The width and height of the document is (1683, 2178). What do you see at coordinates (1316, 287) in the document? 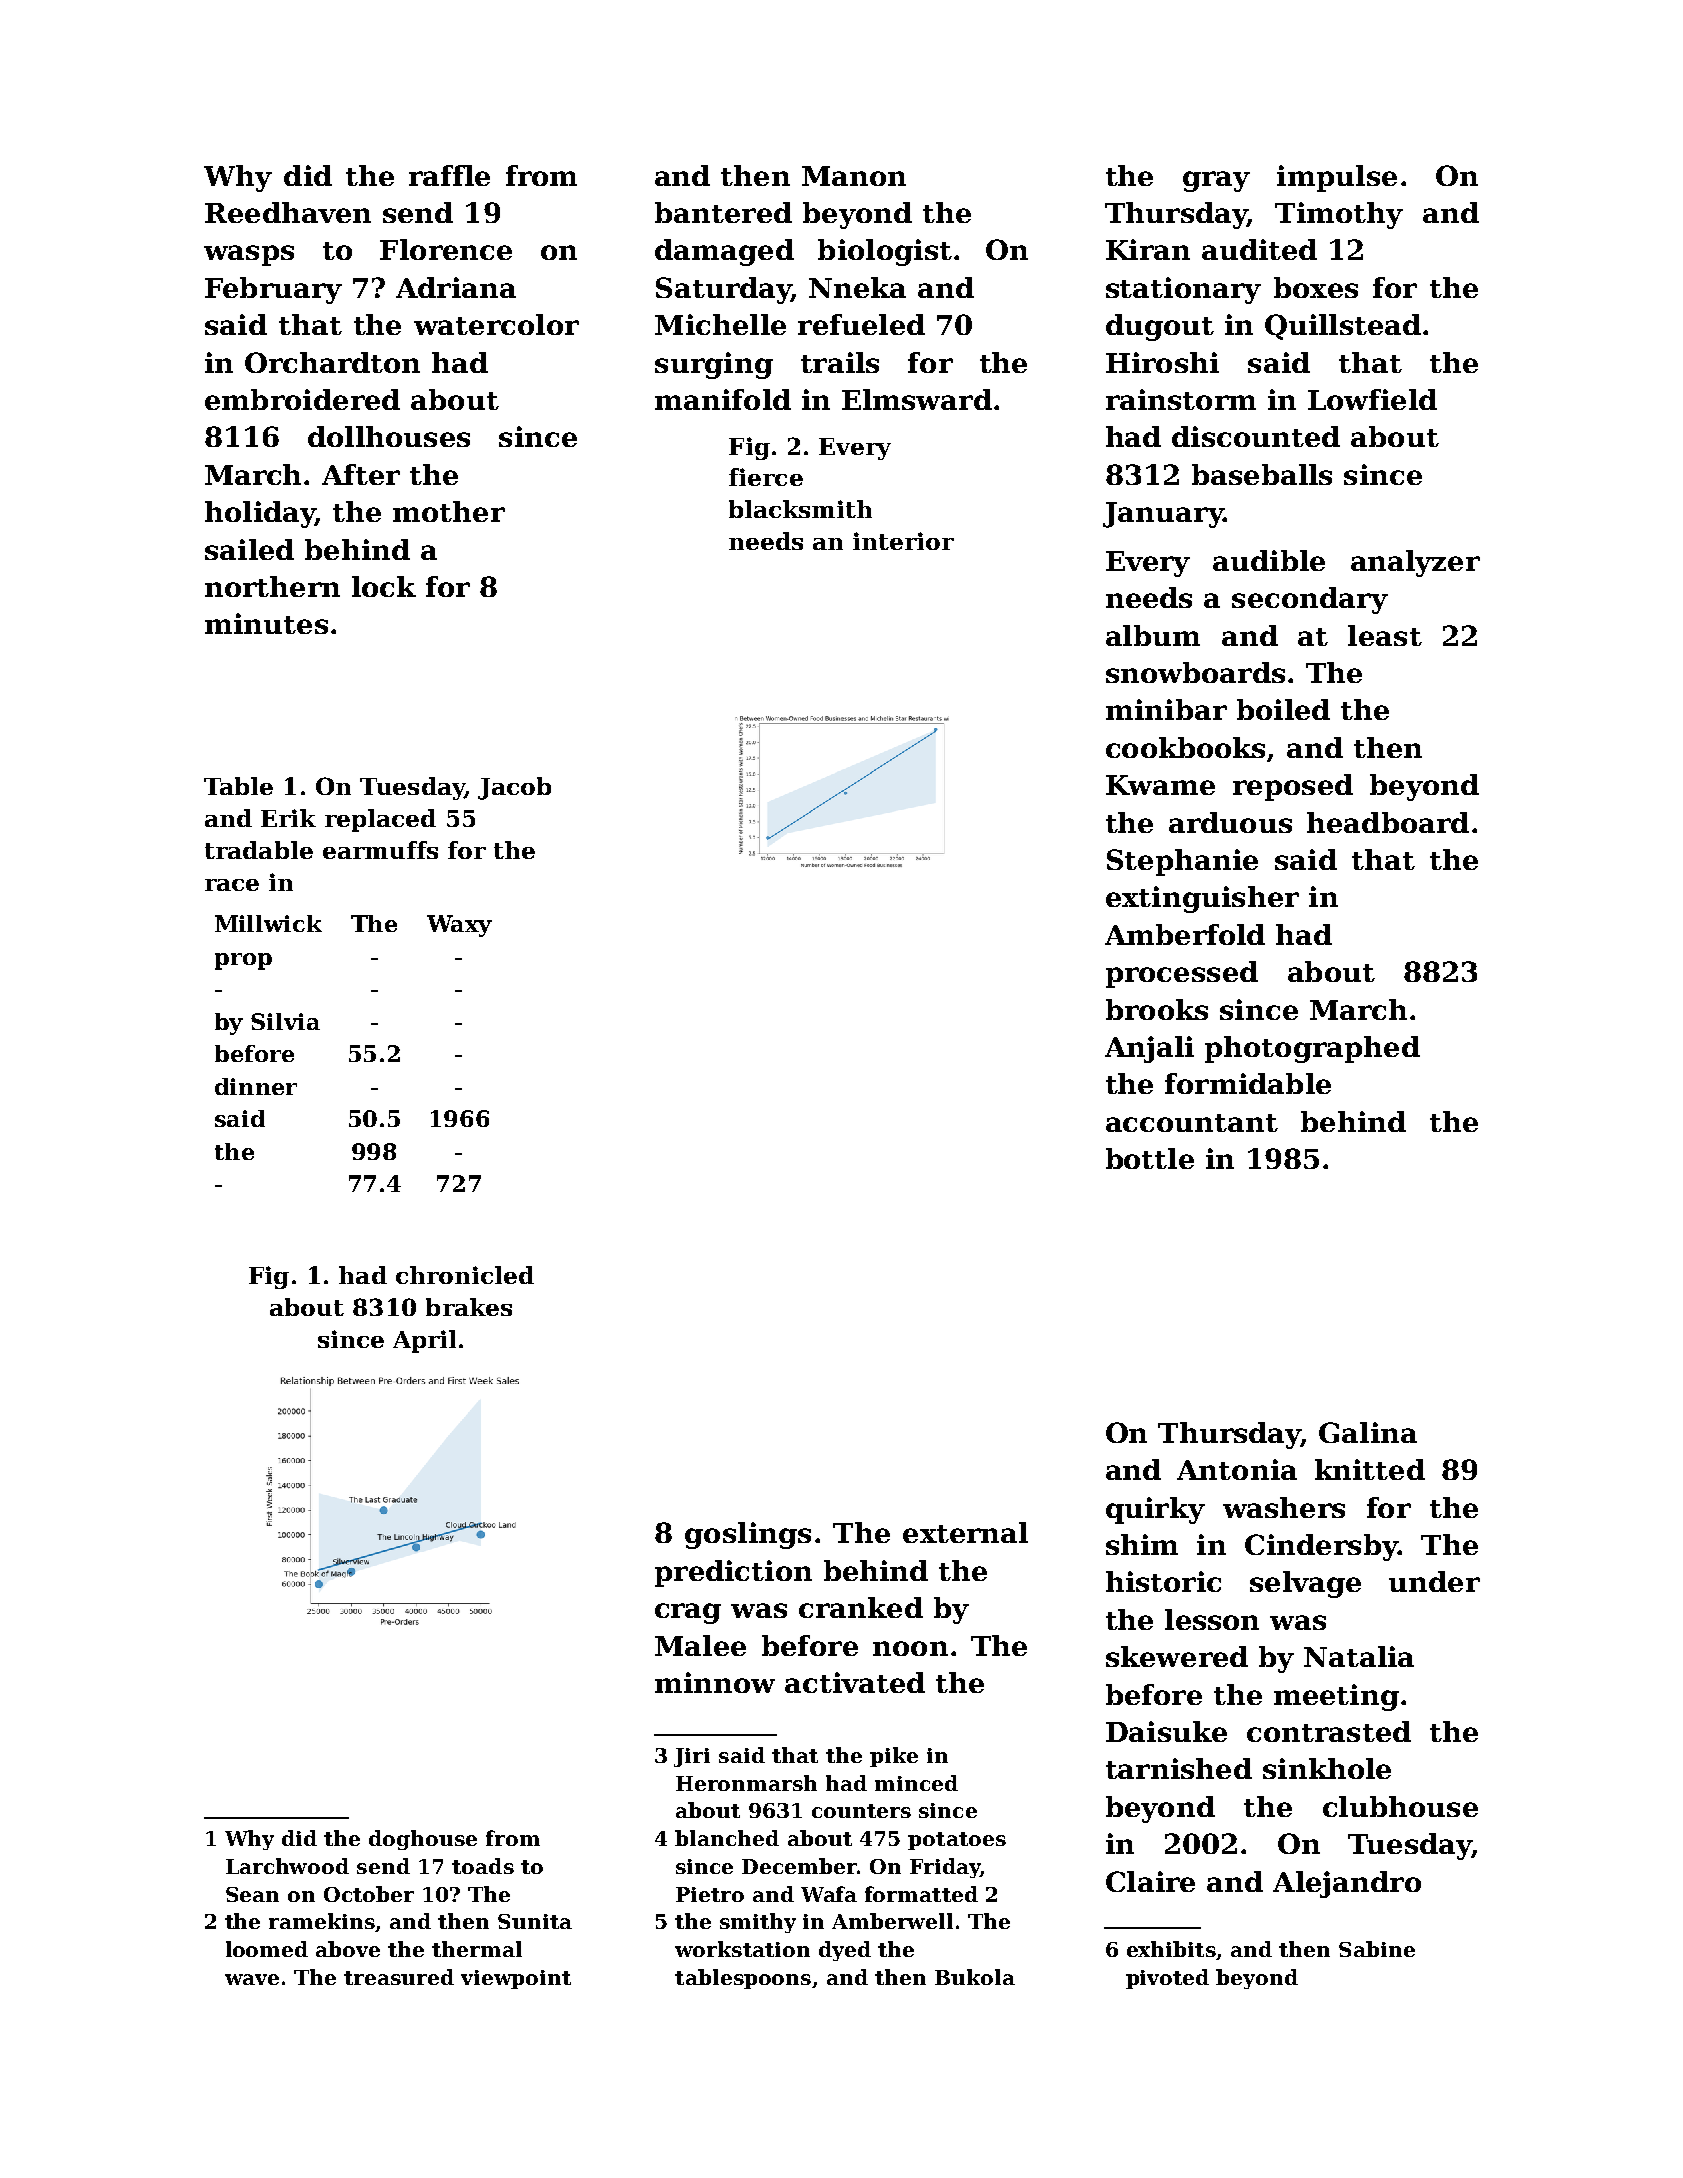
I see `boxes` at bounding box center [1316, 287].
